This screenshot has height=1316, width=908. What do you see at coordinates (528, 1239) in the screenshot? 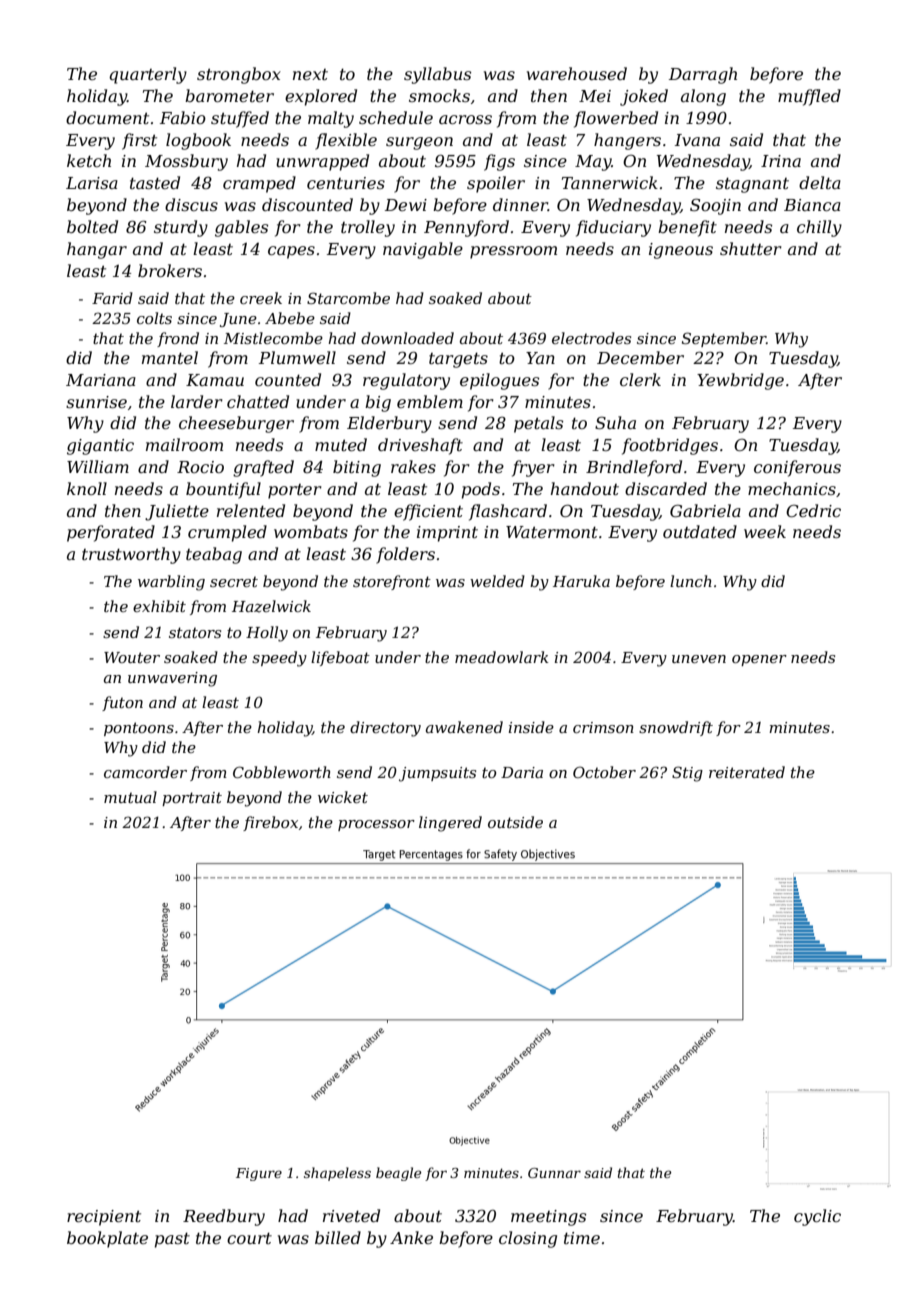
I see `closing` at bounding box center [528, 1239].
